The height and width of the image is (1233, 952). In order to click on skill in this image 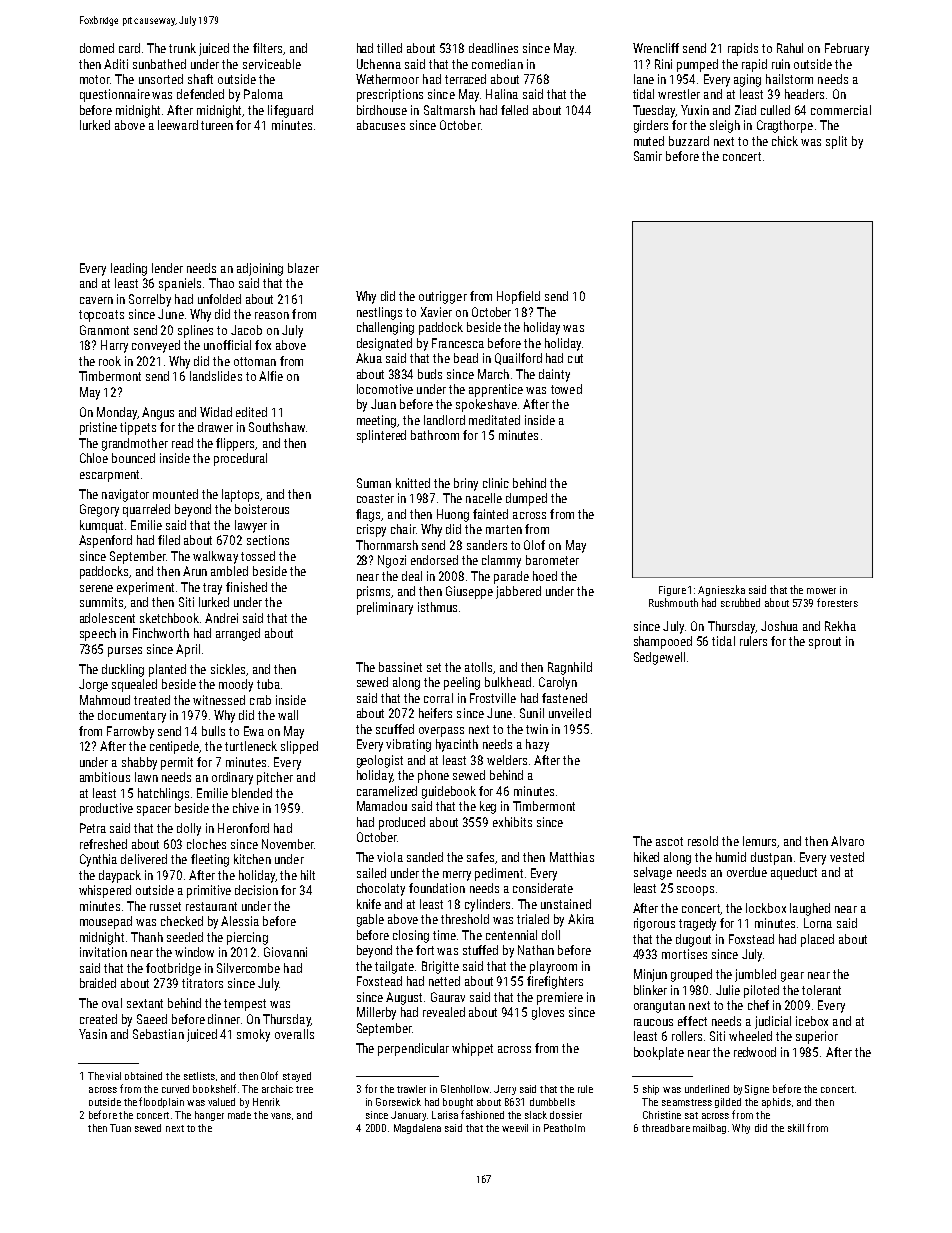, I will do `click(796, 1128)`.
